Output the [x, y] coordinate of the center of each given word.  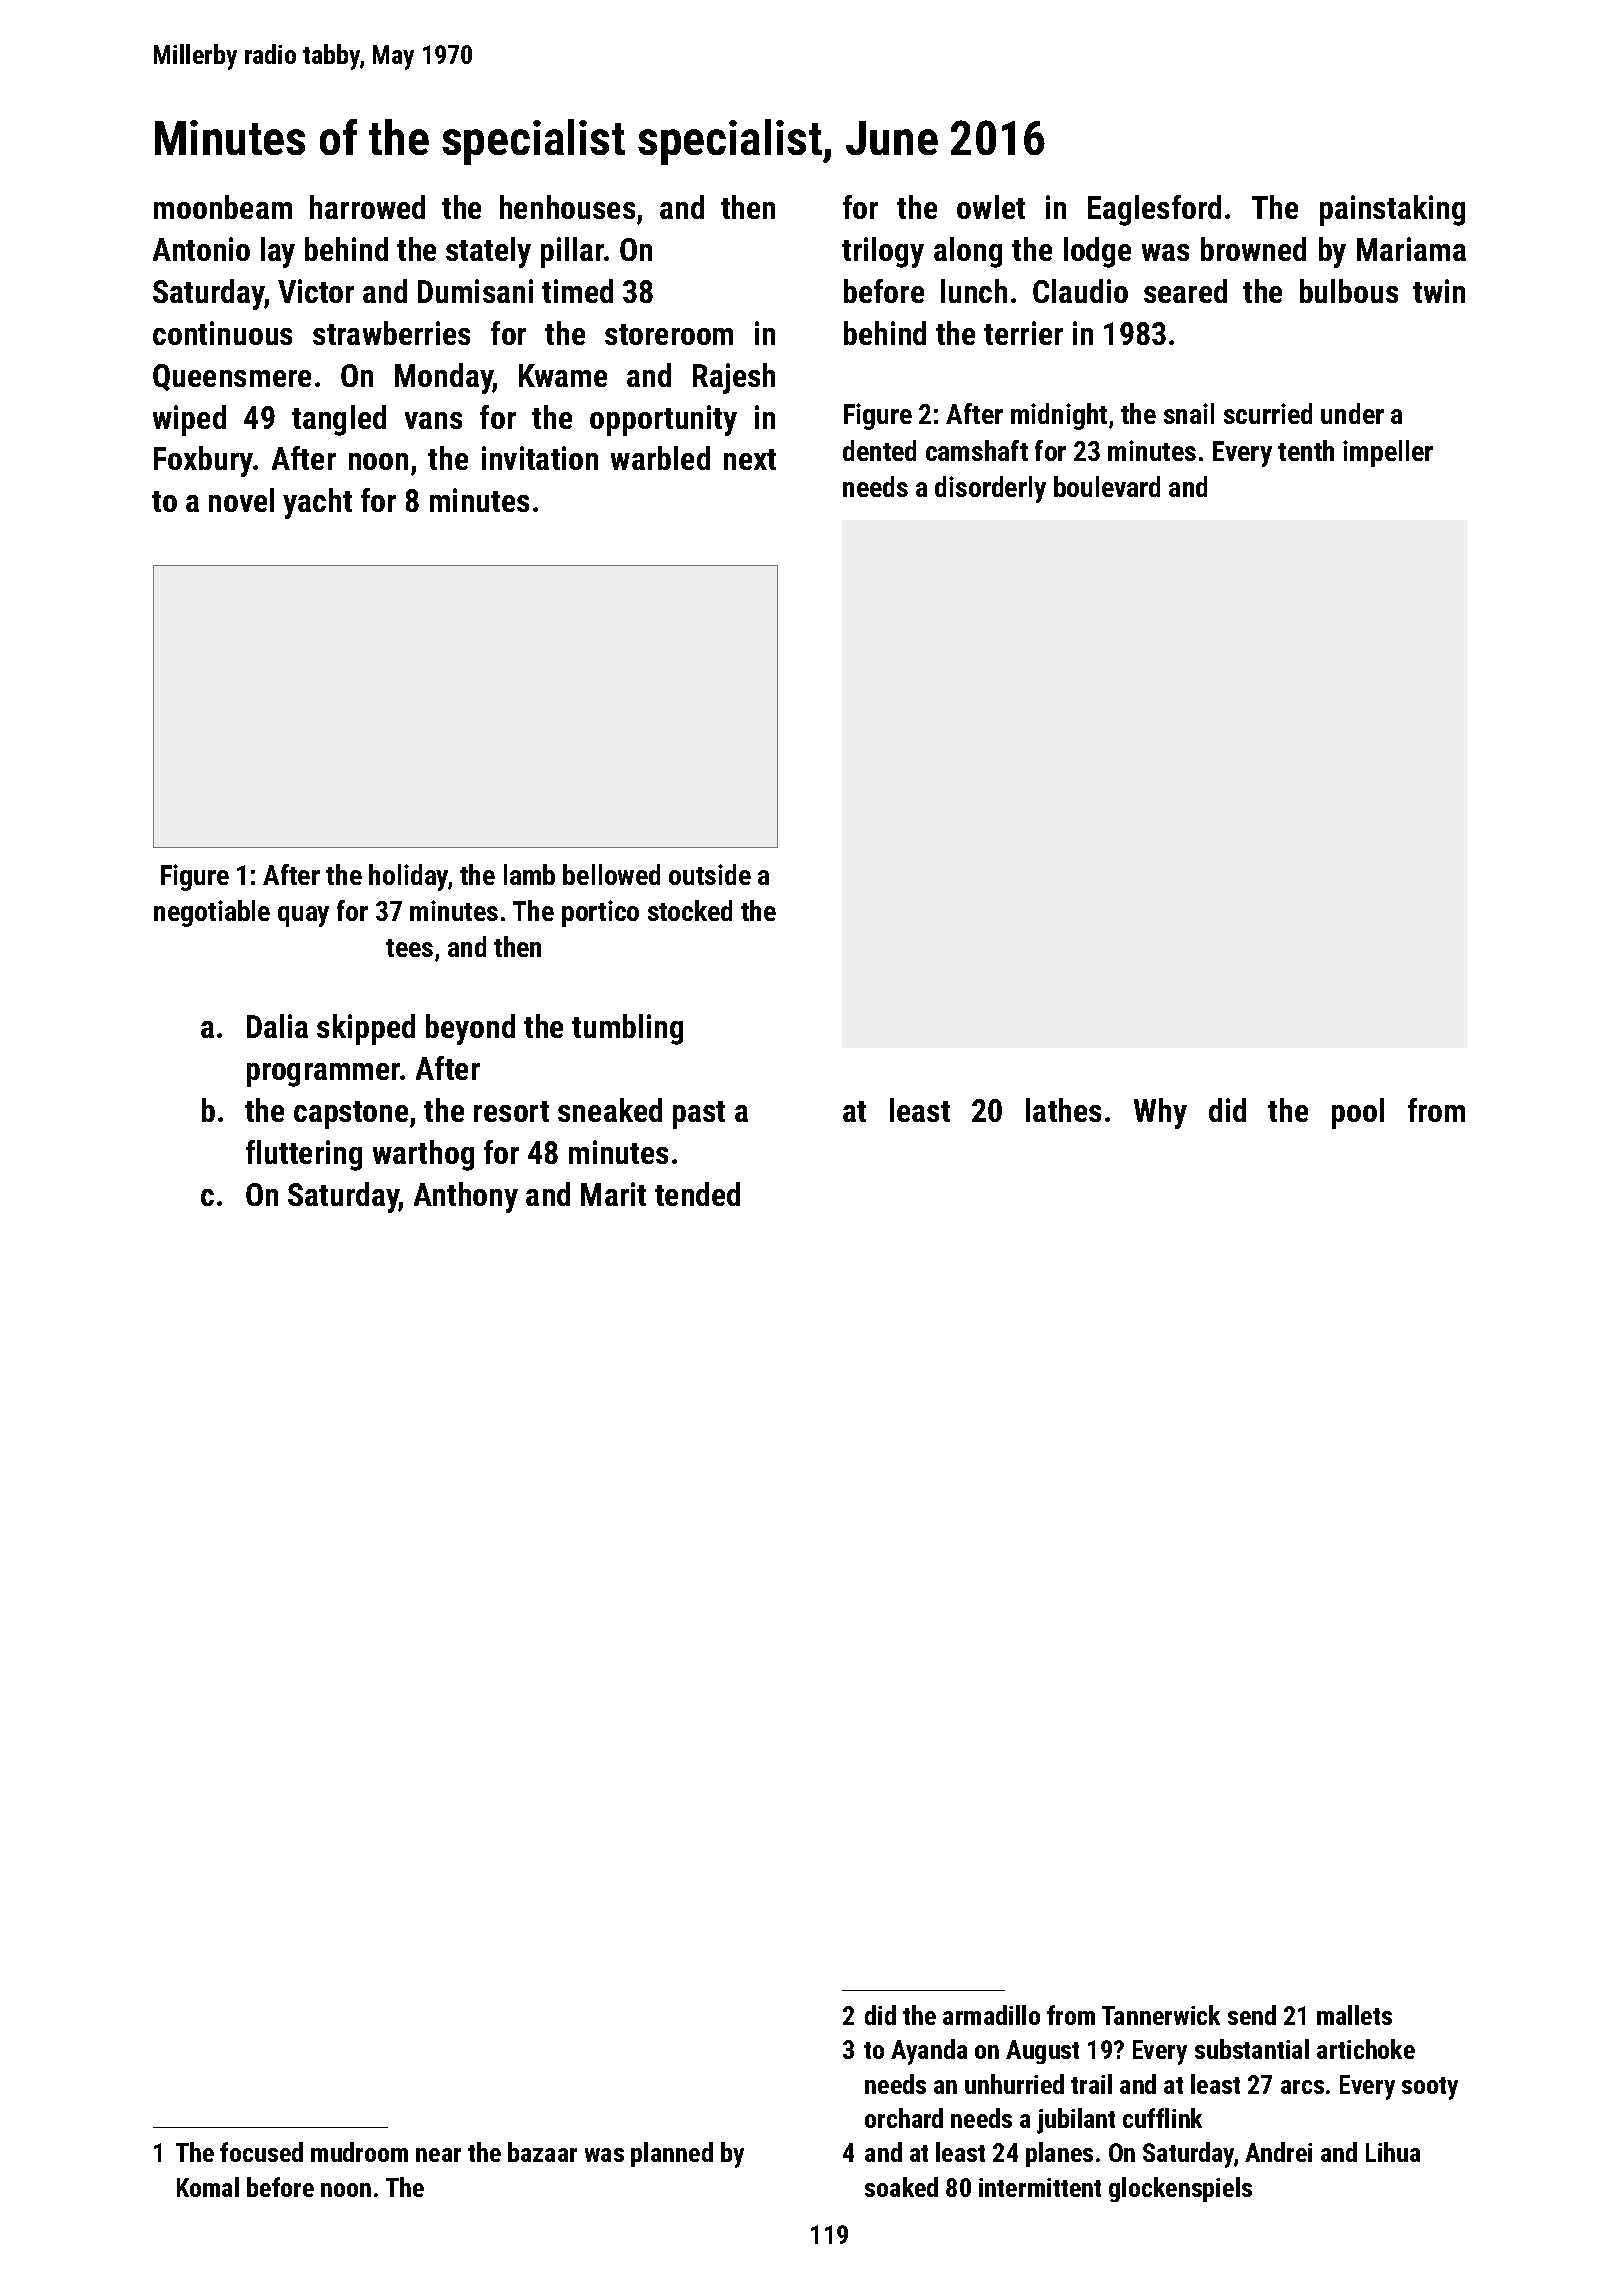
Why [1160, 1113]
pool [1358, 1113]
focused [261, 2152]
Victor [316, 291]
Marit [613, 1194]
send [1252, 2015]
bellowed [611, 874]
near [438, 2155]
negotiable [212, 913]
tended [697, 1194]
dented [879, 450]
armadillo [991, 2015]
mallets [1354, 2015]
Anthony [466, 1197]
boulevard [1107, 486]
